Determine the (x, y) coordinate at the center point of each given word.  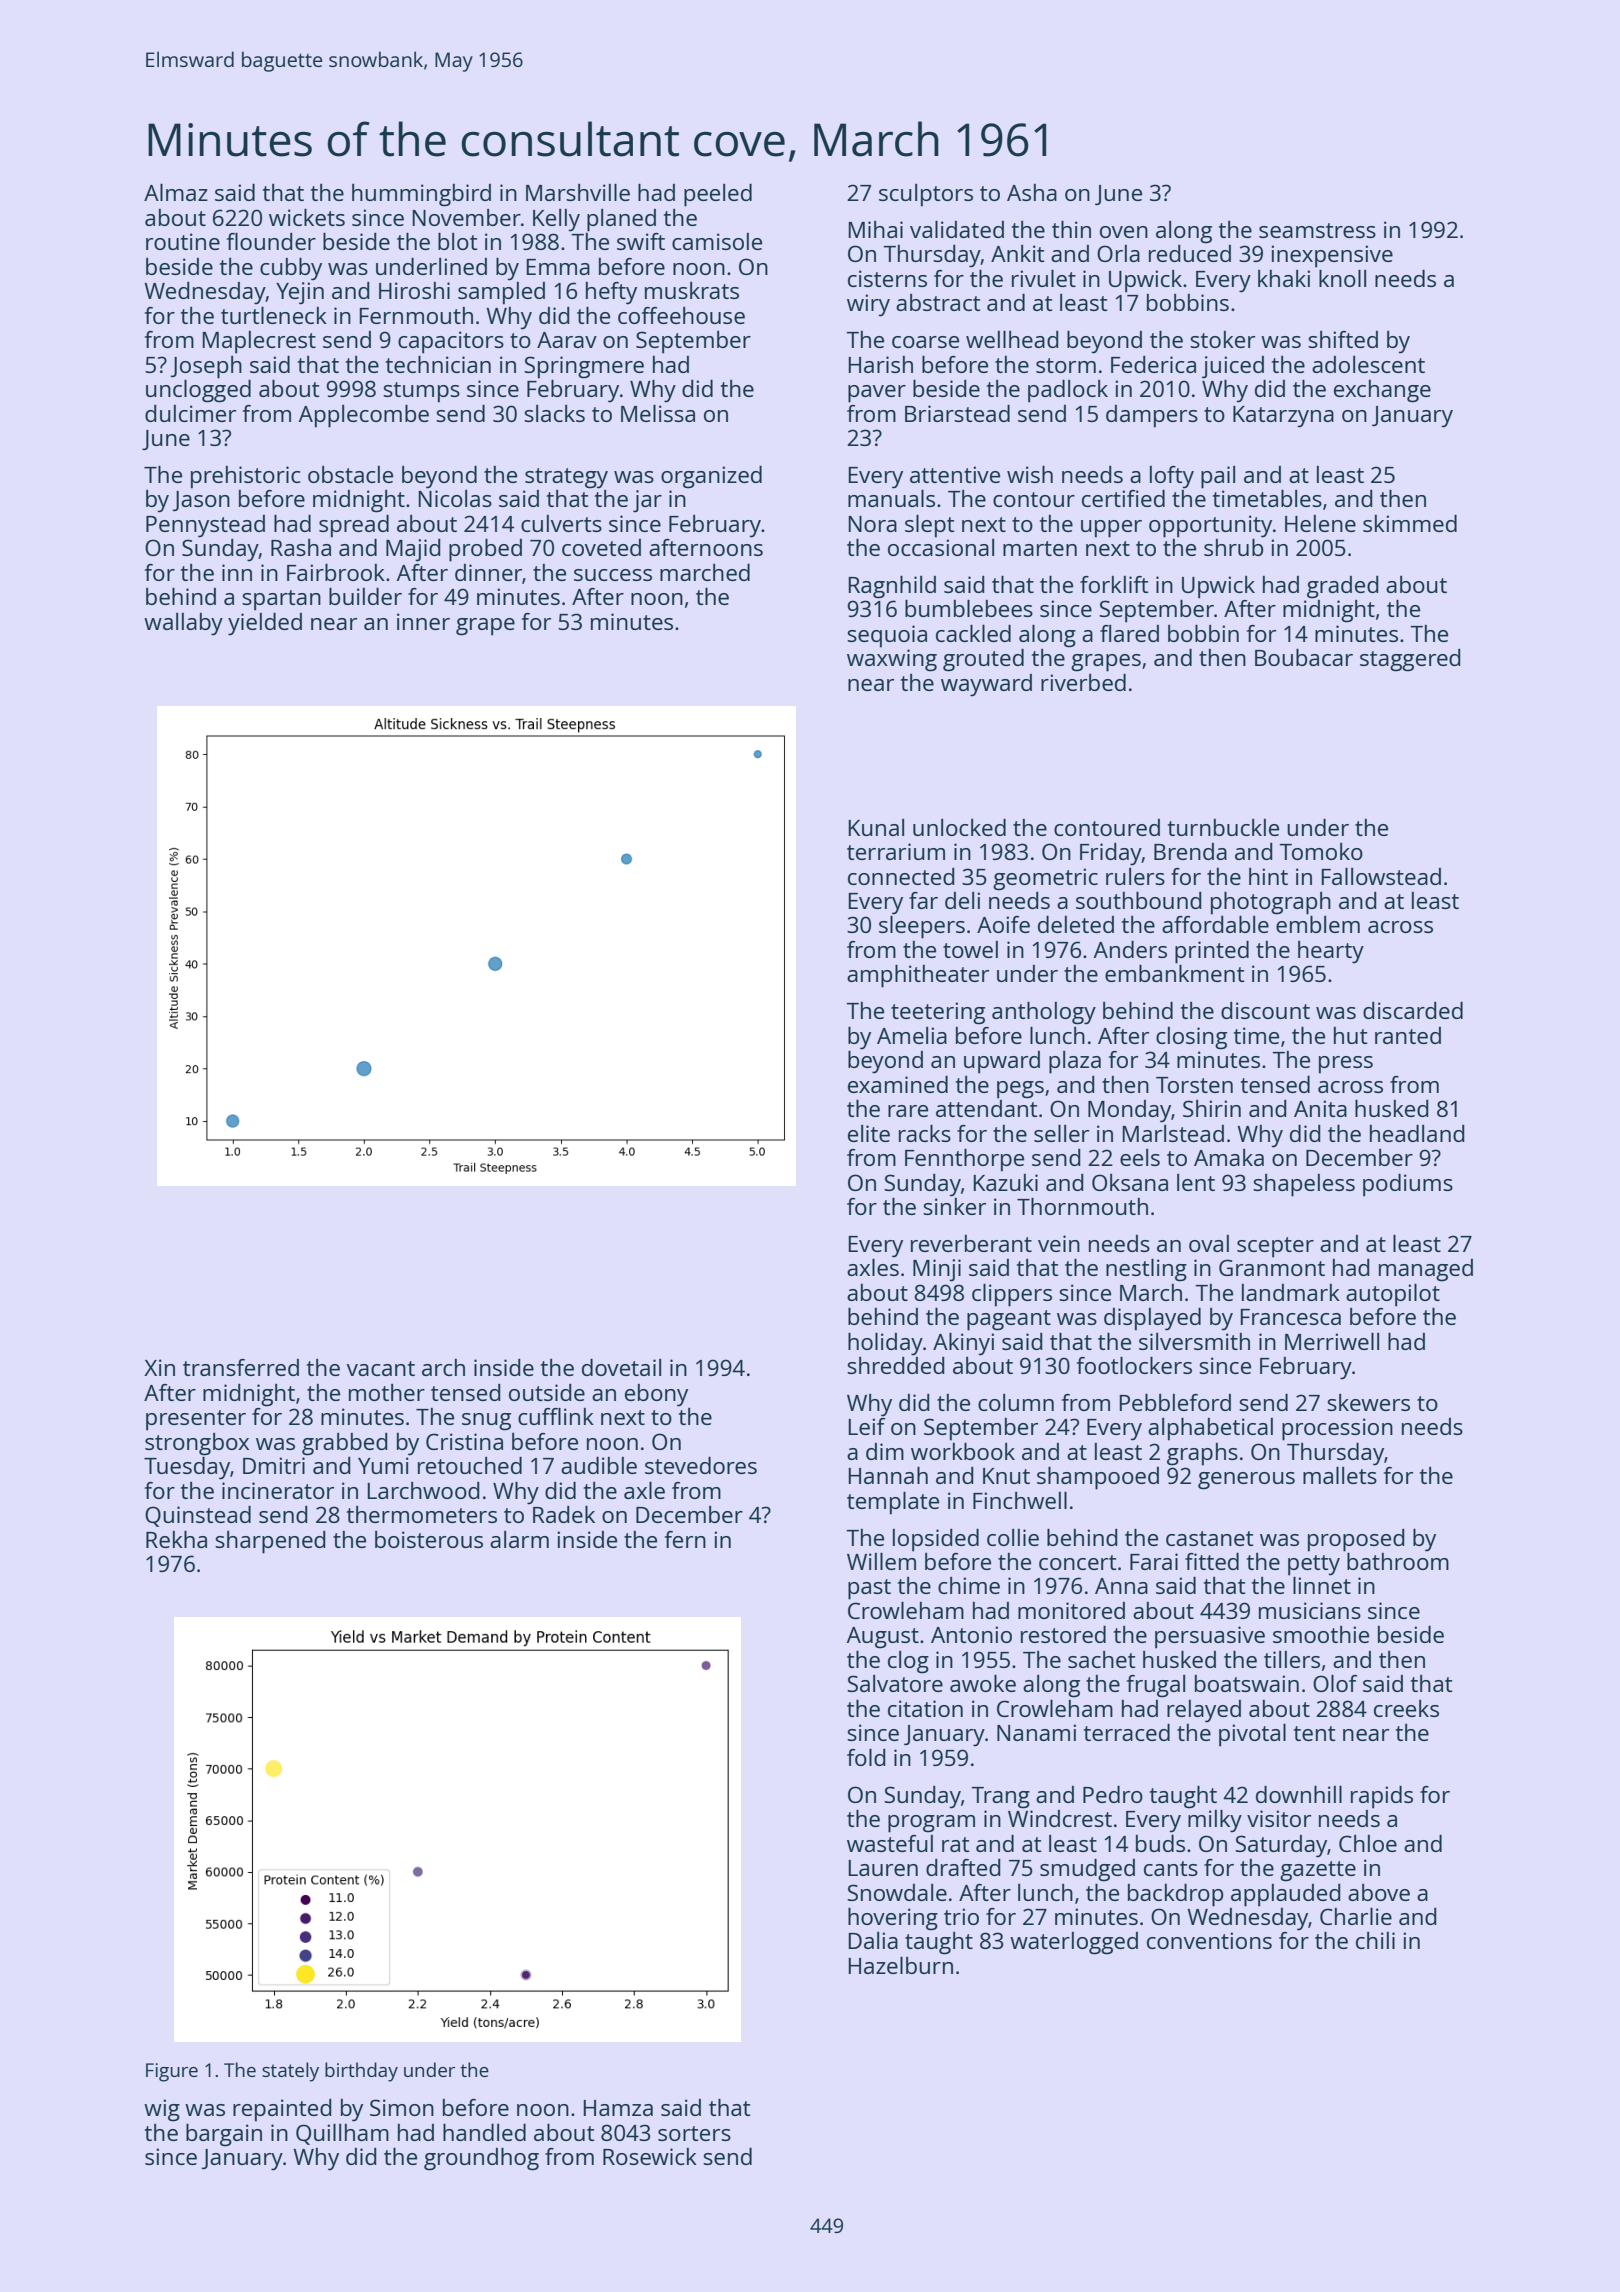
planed (621, 220)
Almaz (176, 192)
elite (869, 1133)
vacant (381, 1368)
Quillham (342, 2134)
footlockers (1134, 1365)
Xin (159, 1367)
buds (1160, 1843)
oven (1124, 232)
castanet (1209, 1538)
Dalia (873, 1940)
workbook (963, 1451)
